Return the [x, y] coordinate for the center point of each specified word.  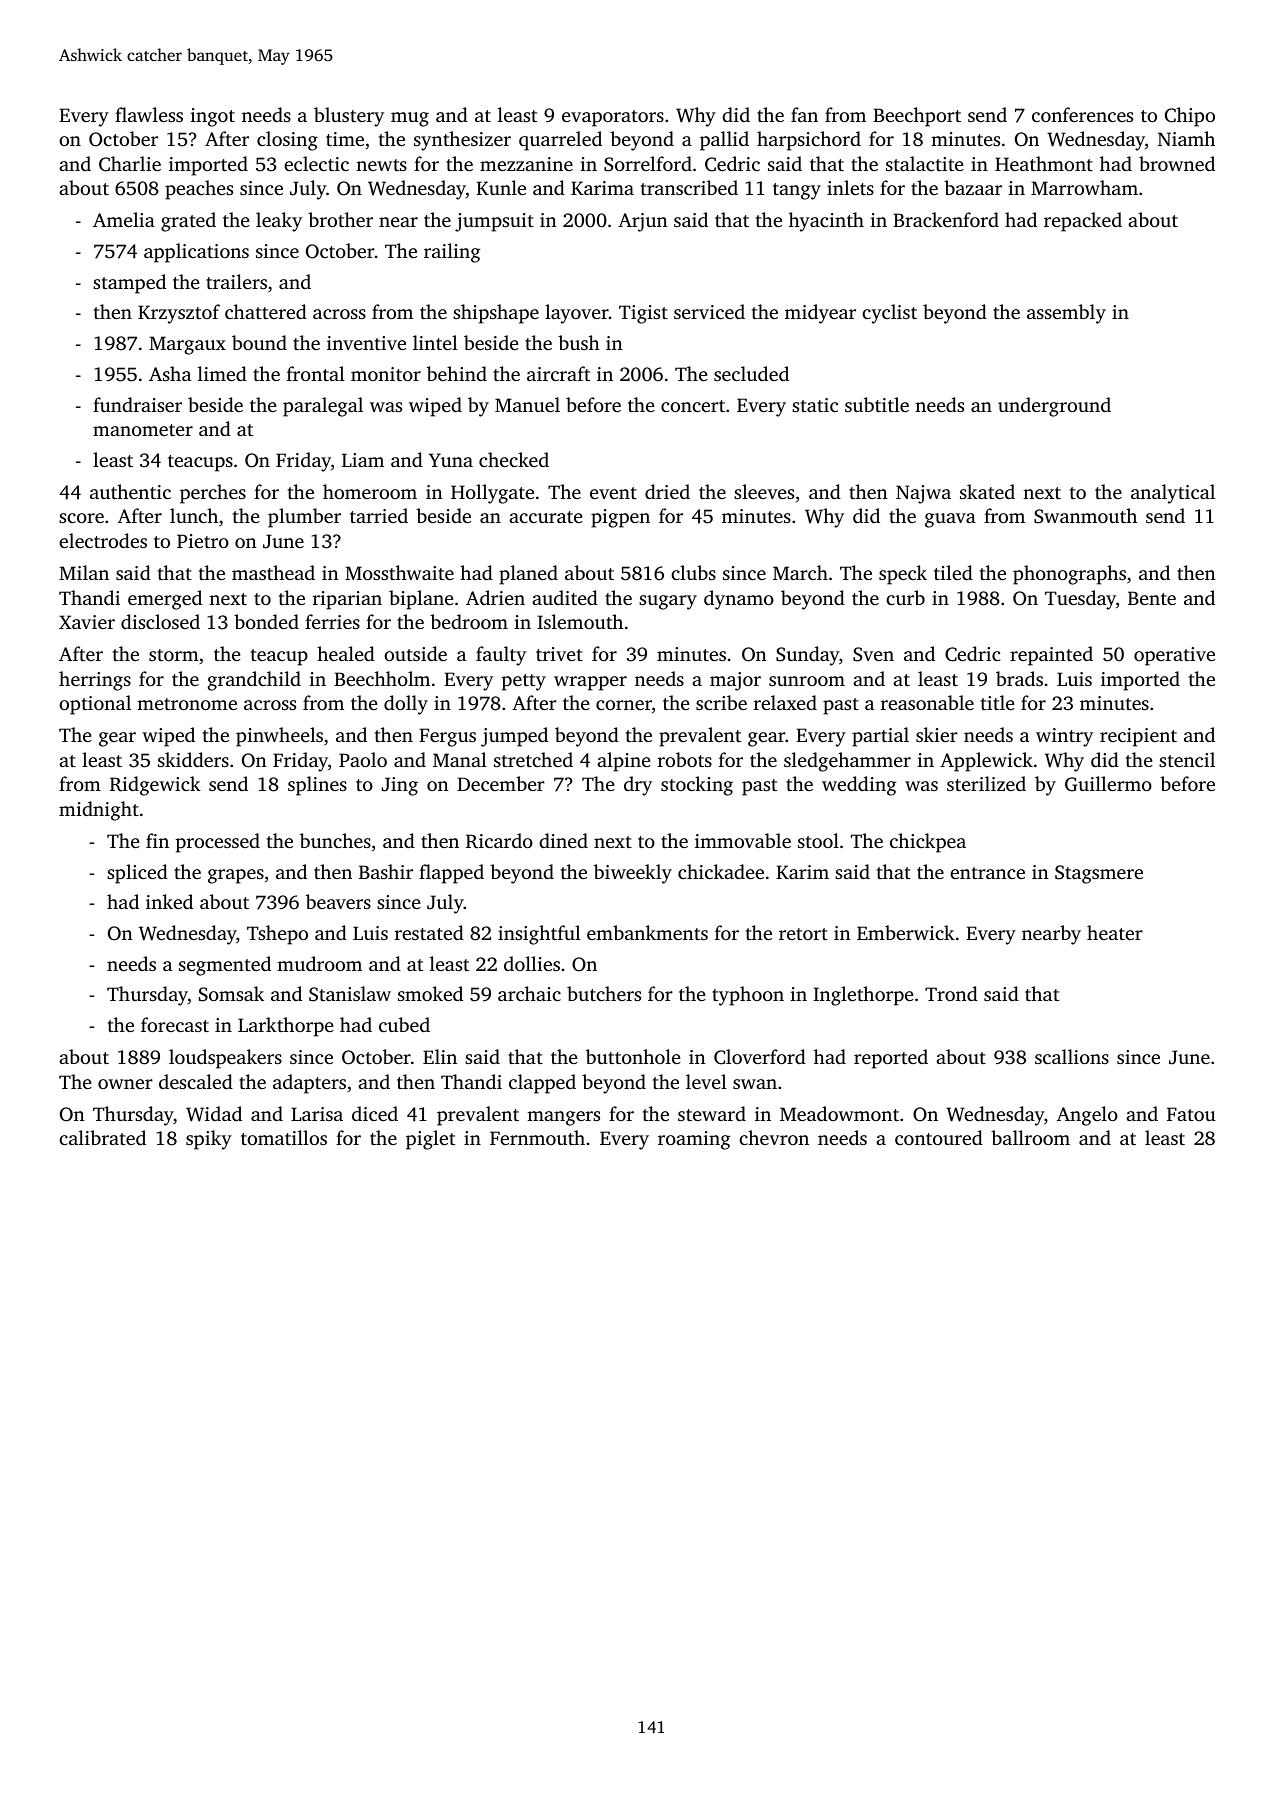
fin [157, 840]
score [81, 518]
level [706, 1081]
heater [1115, 932]
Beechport [917, 117]
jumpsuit [494, 222]
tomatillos [284, 1137]
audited [565, 597]
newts [381, 165]
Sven [873, 654]
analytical [1173, 494]
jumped [514, 737]
